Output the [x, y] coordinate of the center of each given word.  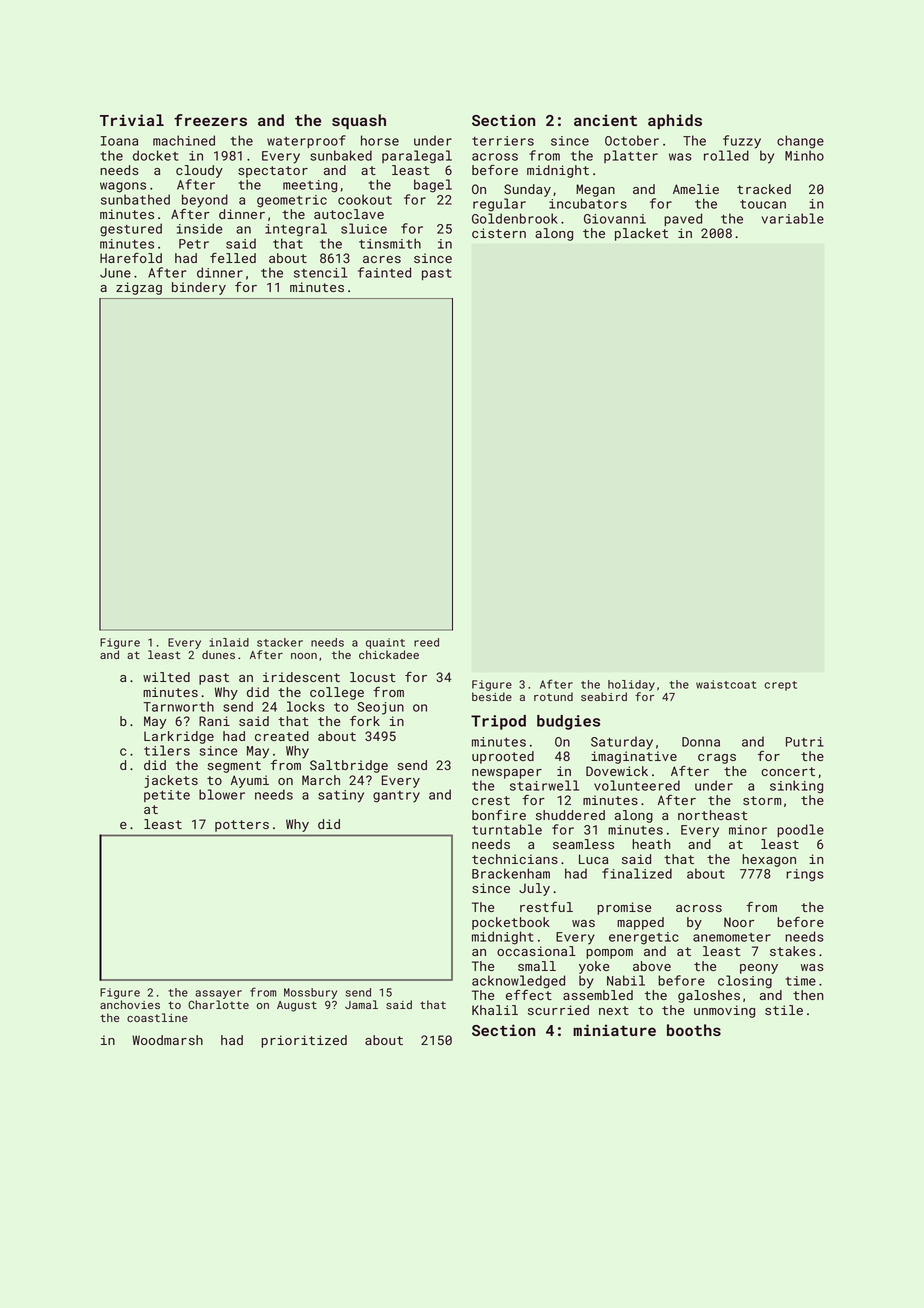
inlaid [229, 642]
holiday [631, 685]
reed [426, 642]
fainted [384, 272]
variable [792, 218]
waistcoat [726, 684]
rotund [553, 696]
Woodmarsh [167, 1040]
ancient [605, 120]
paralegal [417, 157]
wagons [123, 187]
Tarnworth [178, 706]
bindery [199, 288]
